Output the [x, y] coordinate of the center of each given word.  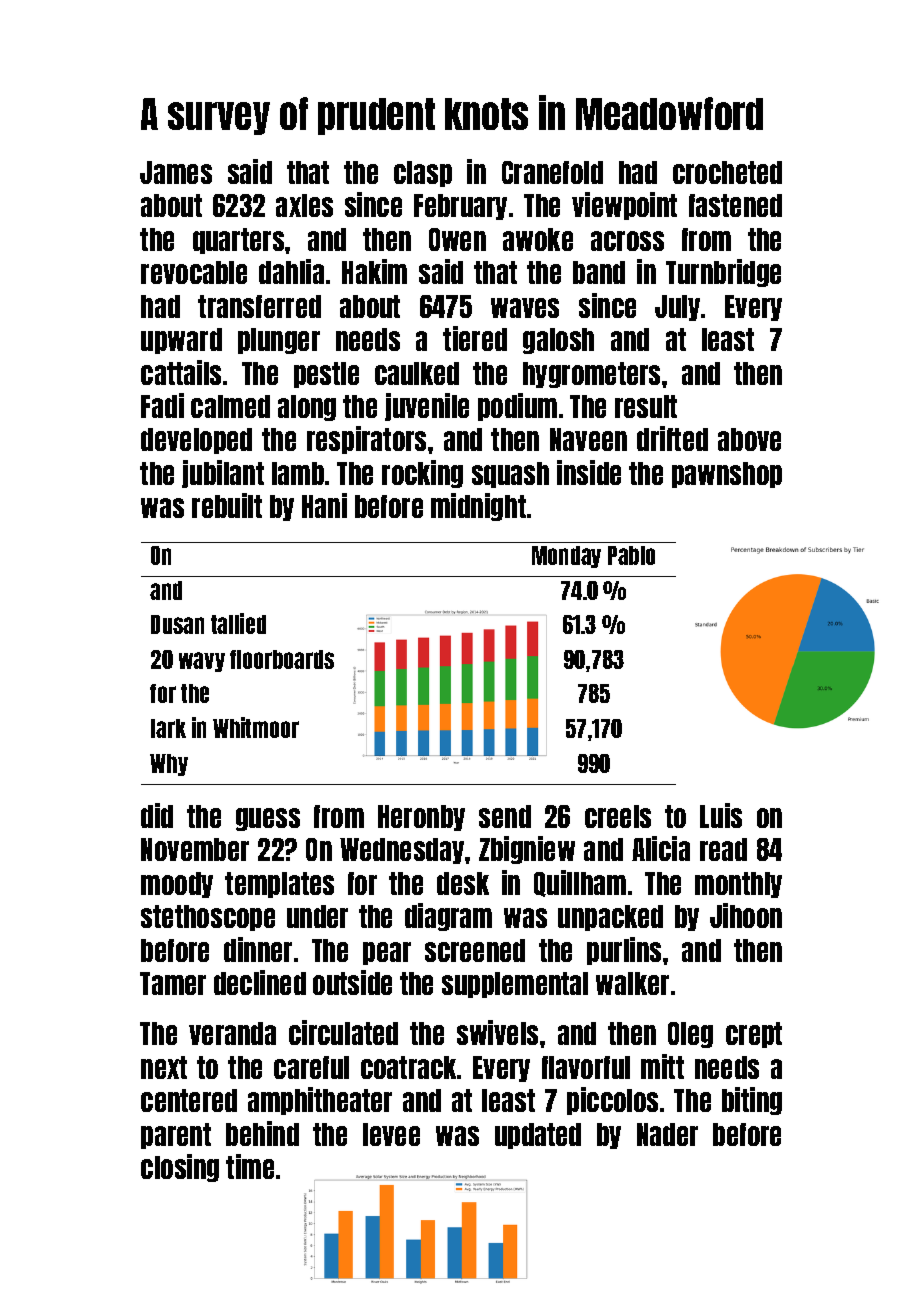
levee [391, 1134]
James [176, 172]
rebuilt [227, 505]
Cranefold [552, 172]
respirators [366, 440]
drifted [672, 438]
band [599, 272]
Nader [667, 1134]
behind [262, 1133]
